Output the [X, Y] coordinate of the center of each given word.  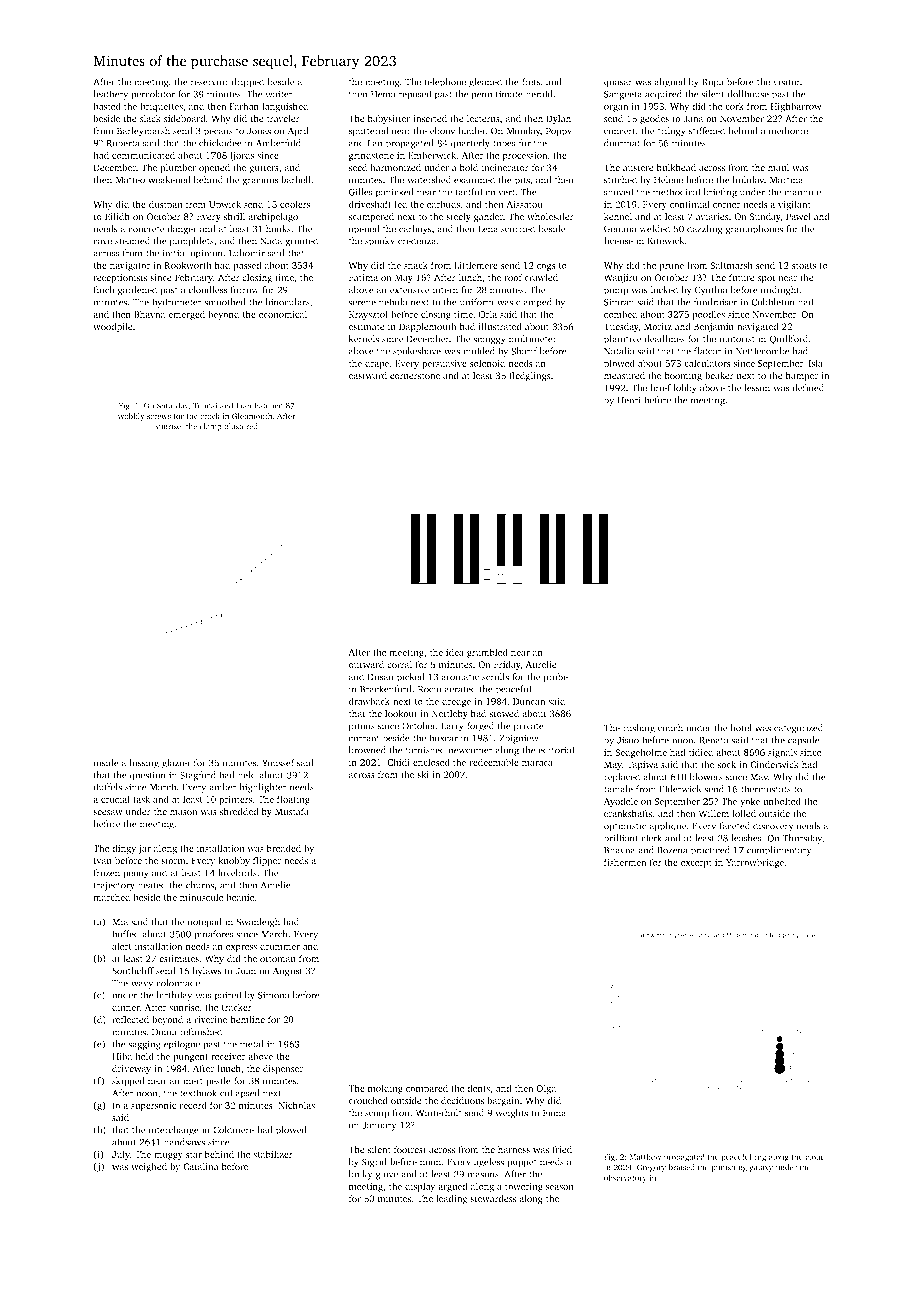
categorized [798, 729]
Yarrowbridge [755, 863]
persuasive [444, 364]
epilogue [182, 1045]
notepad [204, 923]
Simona [274, 995]
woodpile [113, 327]
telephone [445, 83]
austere [638, 168]
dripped [247, 83]
